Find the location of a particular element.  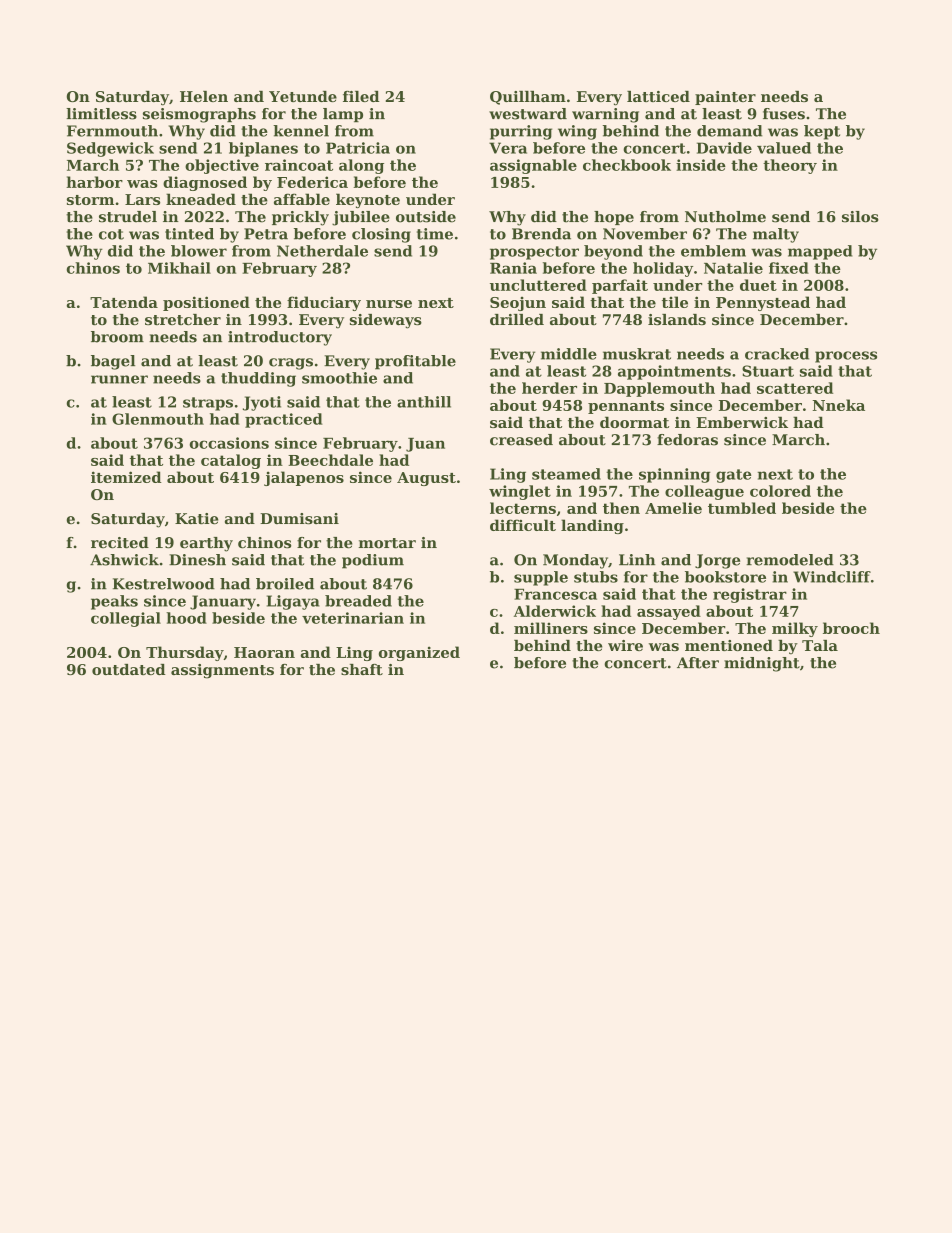

collegial is located at coordinates (126, 619).
